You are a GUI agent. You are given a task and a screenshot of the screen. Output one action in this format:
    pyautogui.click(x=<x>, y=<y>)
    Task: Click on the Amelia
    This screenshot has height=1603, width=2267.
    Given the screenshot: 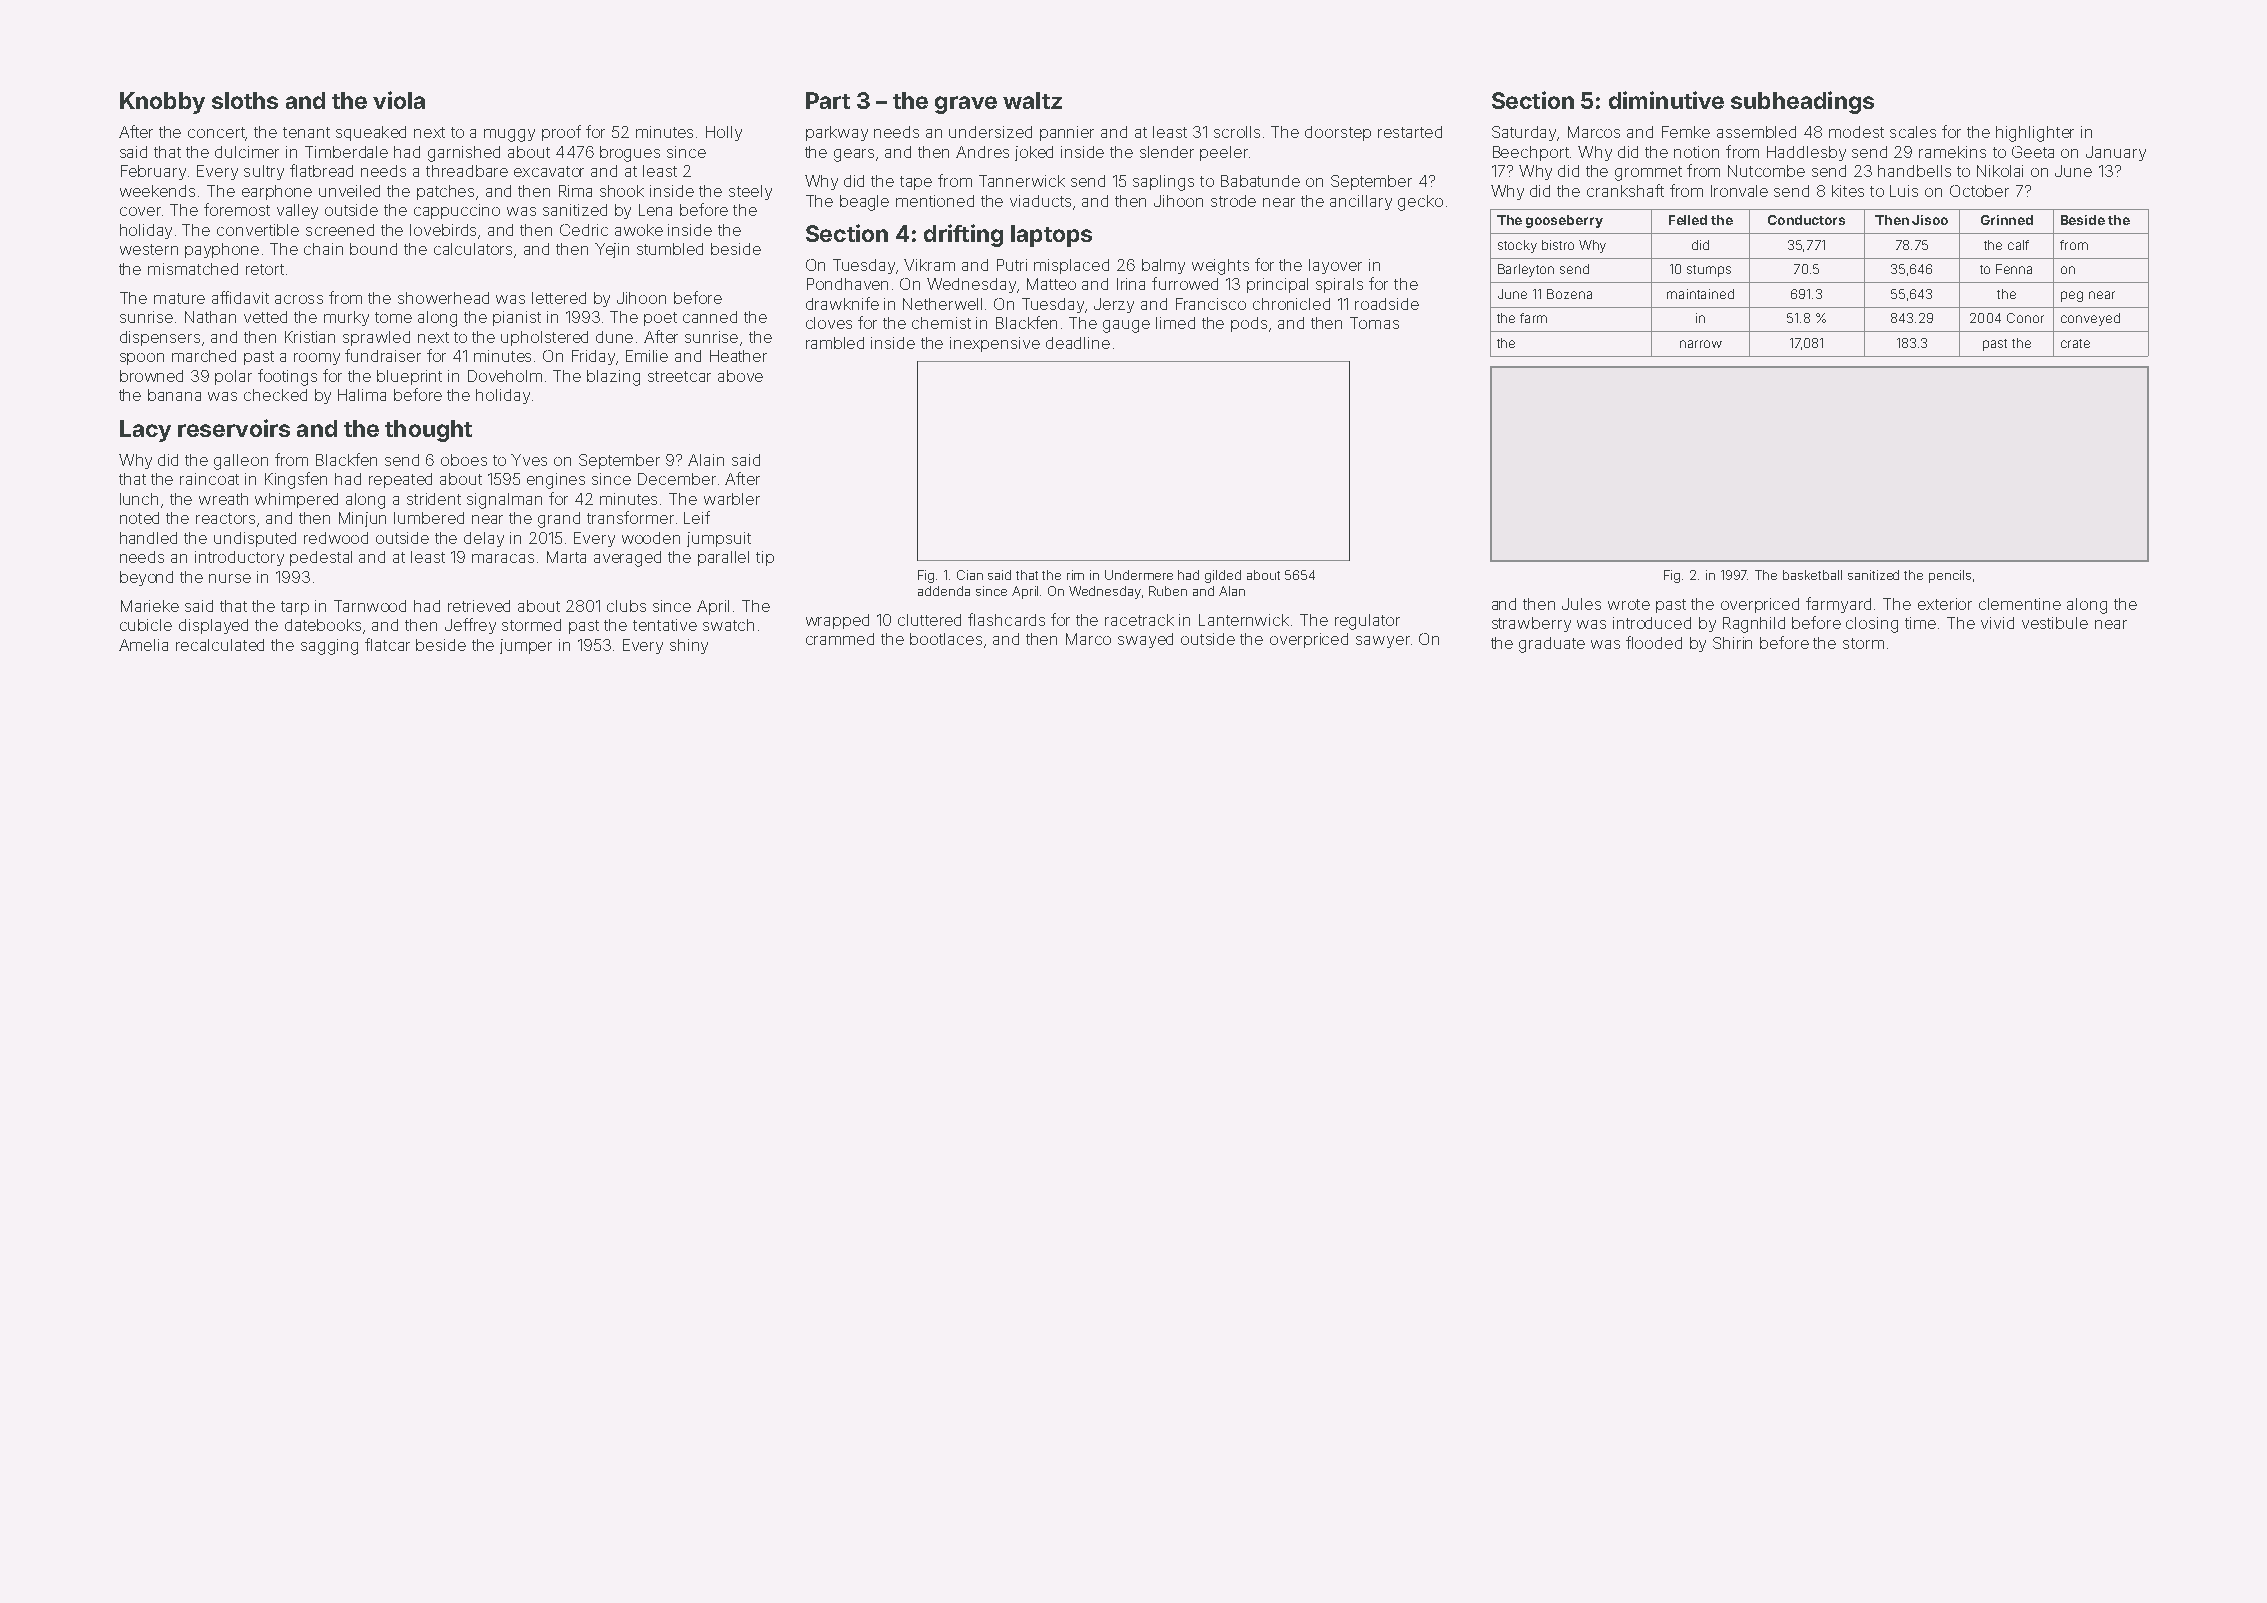 What is the action you would take?
    pyautogui.click(x=143, y=645)
